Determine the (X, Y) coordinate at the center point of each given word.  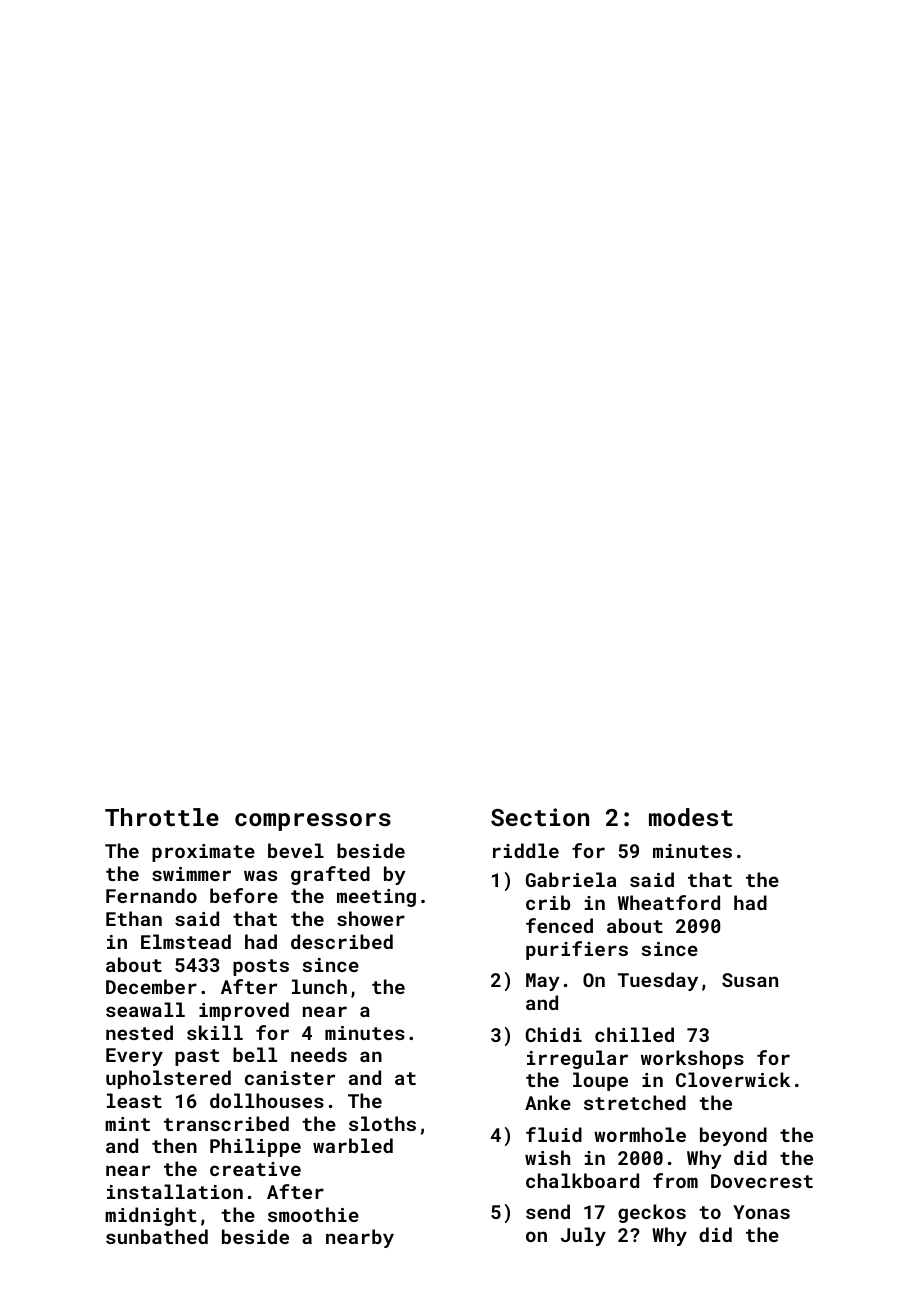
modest (691, 817)
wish (547, 1157)
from (675, 1180)
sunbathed (157, 1236)
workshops (692, 1059)
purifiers (577, 950)
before (244, 895)
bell (255, 1054)
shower (371, 918)
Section (540, 817)
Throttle (162, 817)
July (583, 1236)
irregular (577, 1059)
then (174, 1145)
